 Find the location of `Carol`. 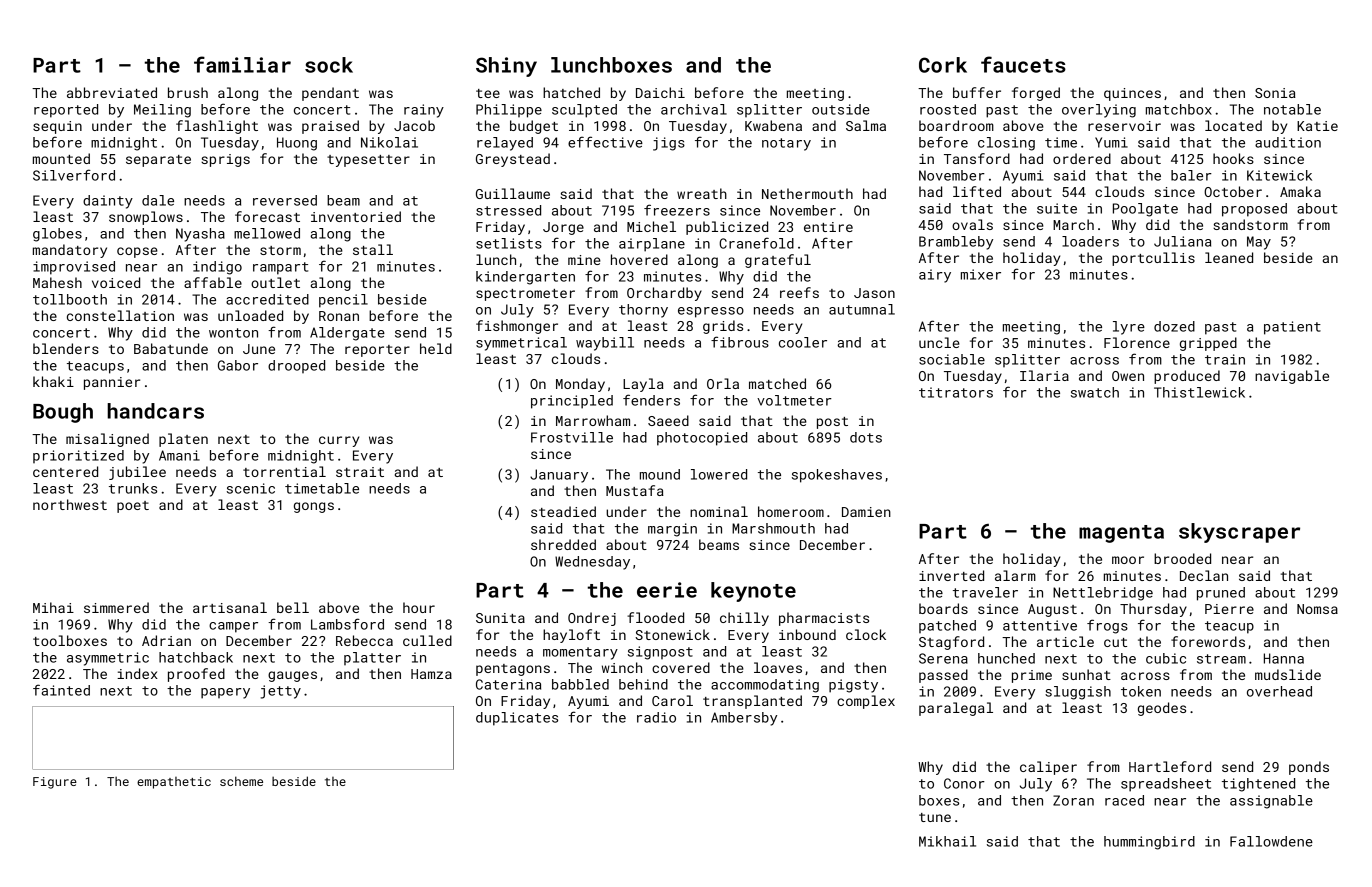

Carol is located at coordinates (672, 700).
